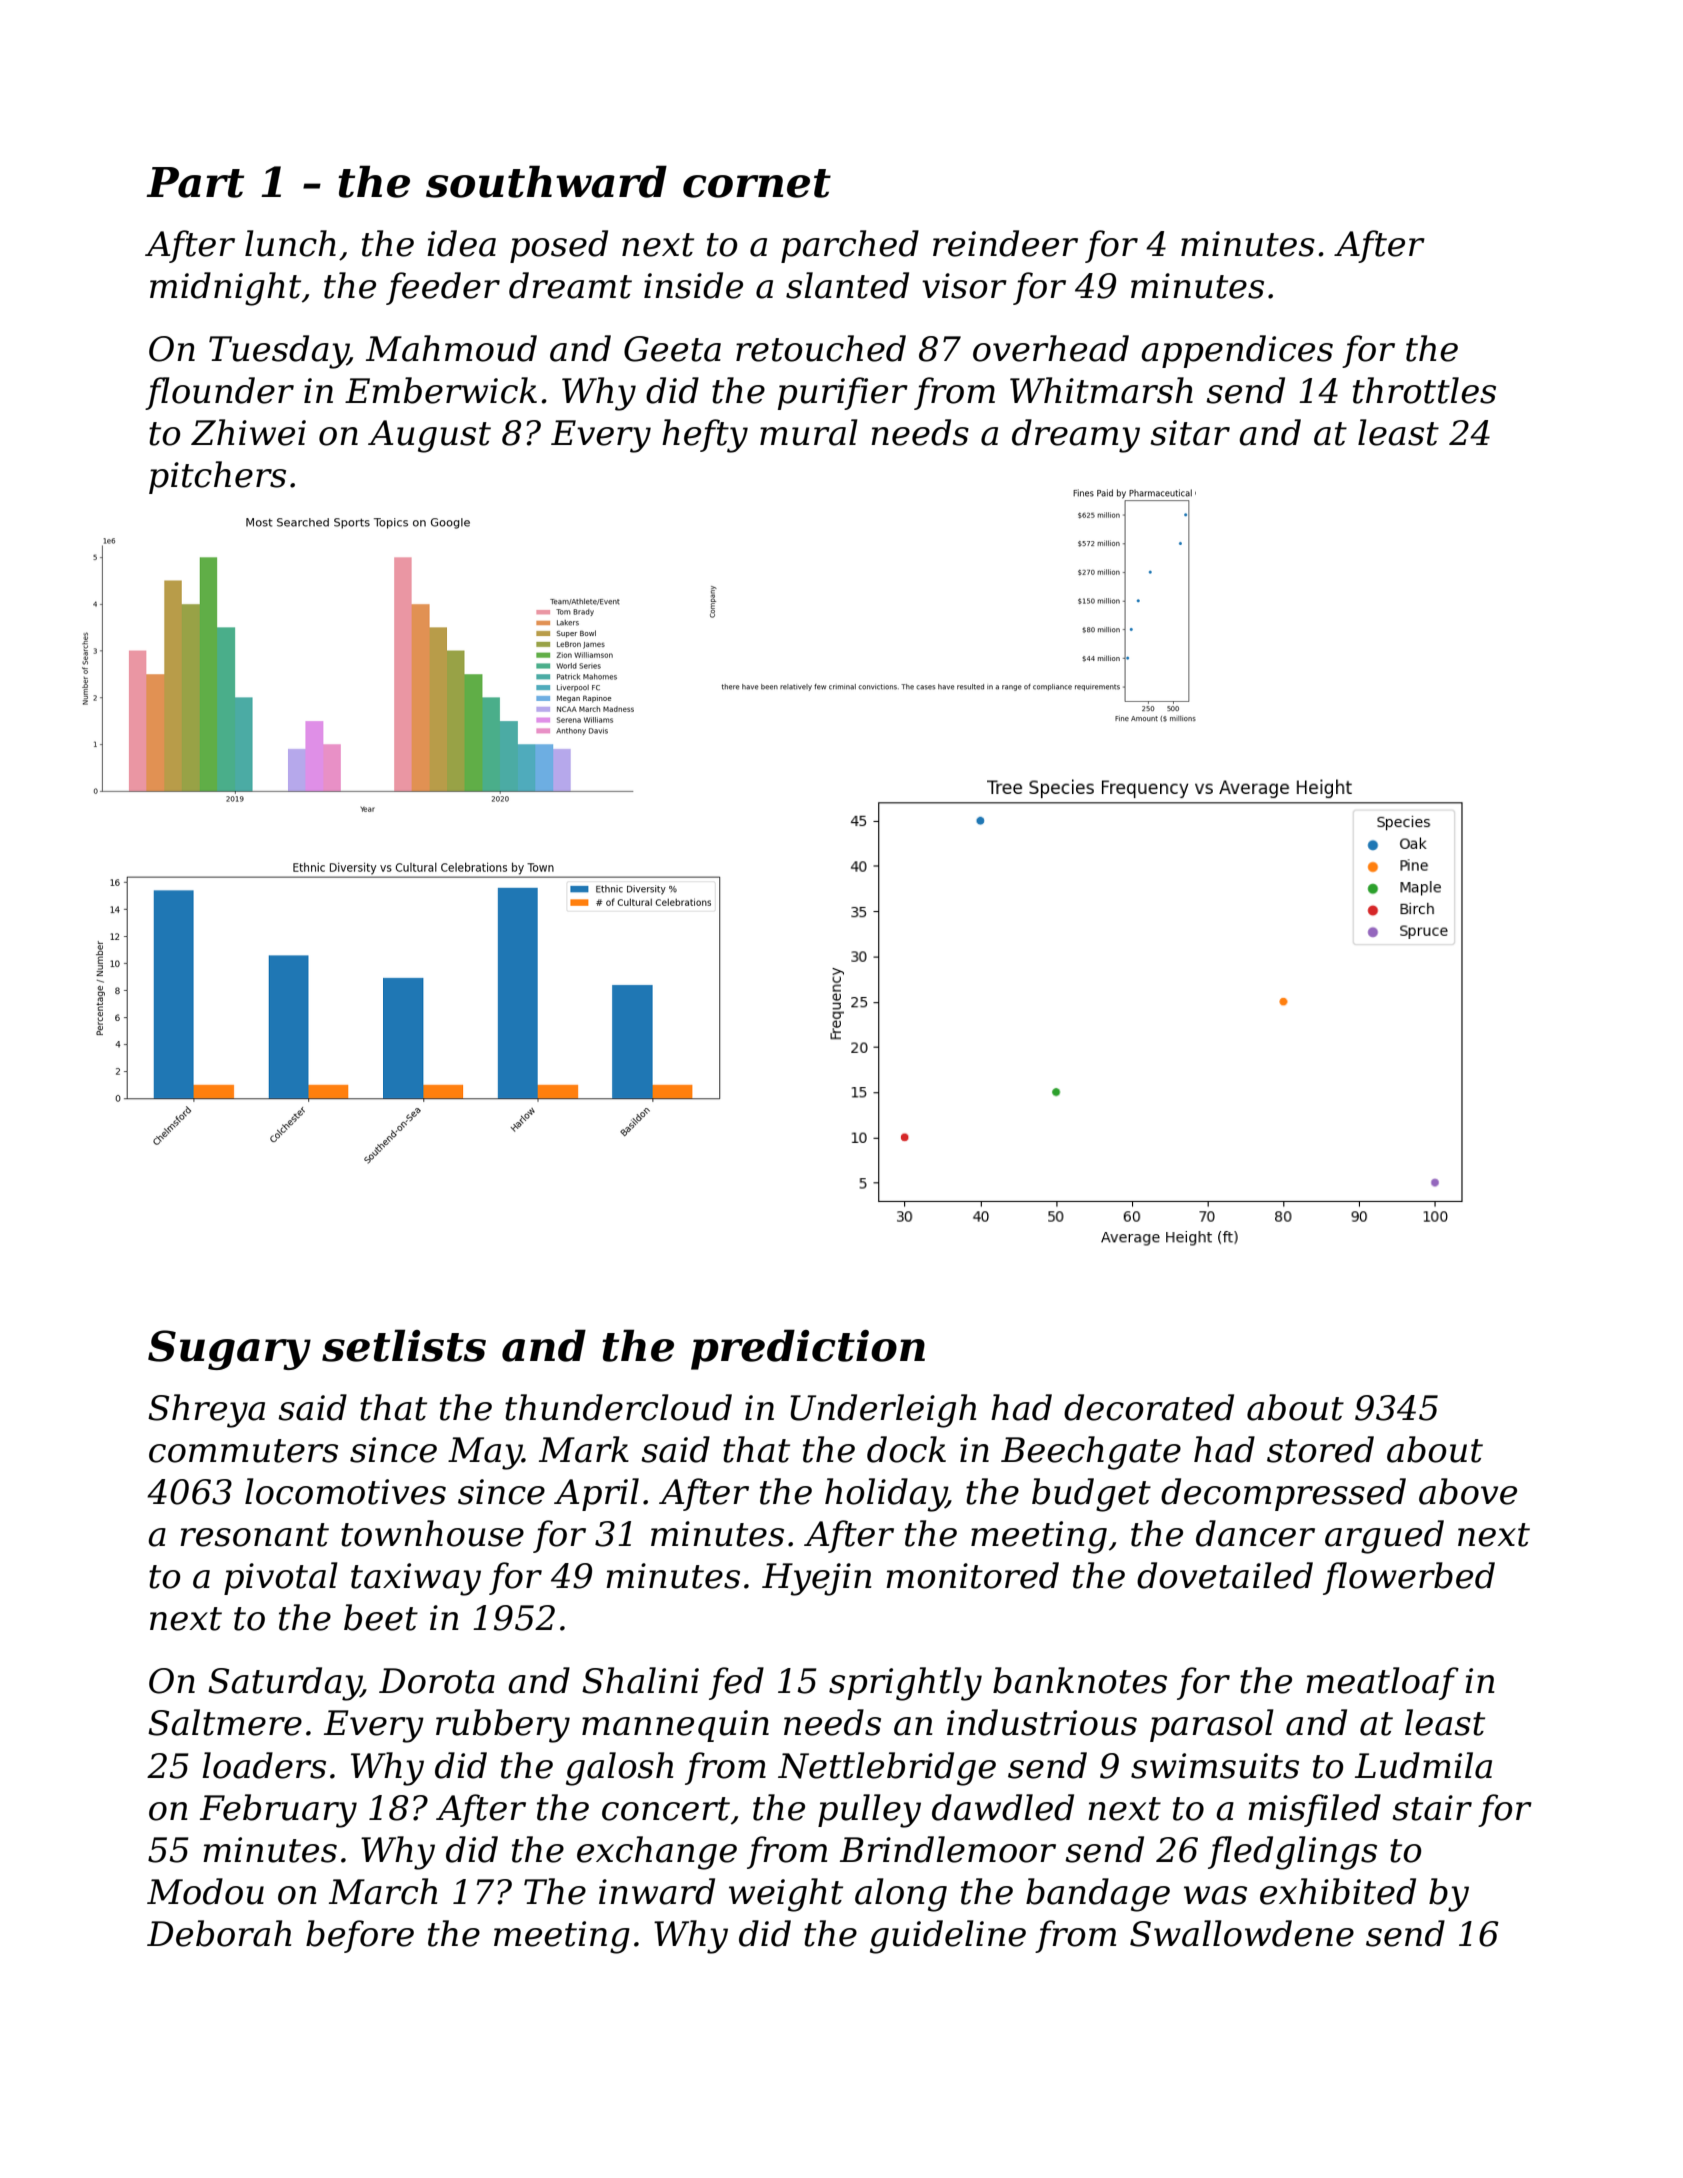  I want to click on galosh, so click(619, 1769).
